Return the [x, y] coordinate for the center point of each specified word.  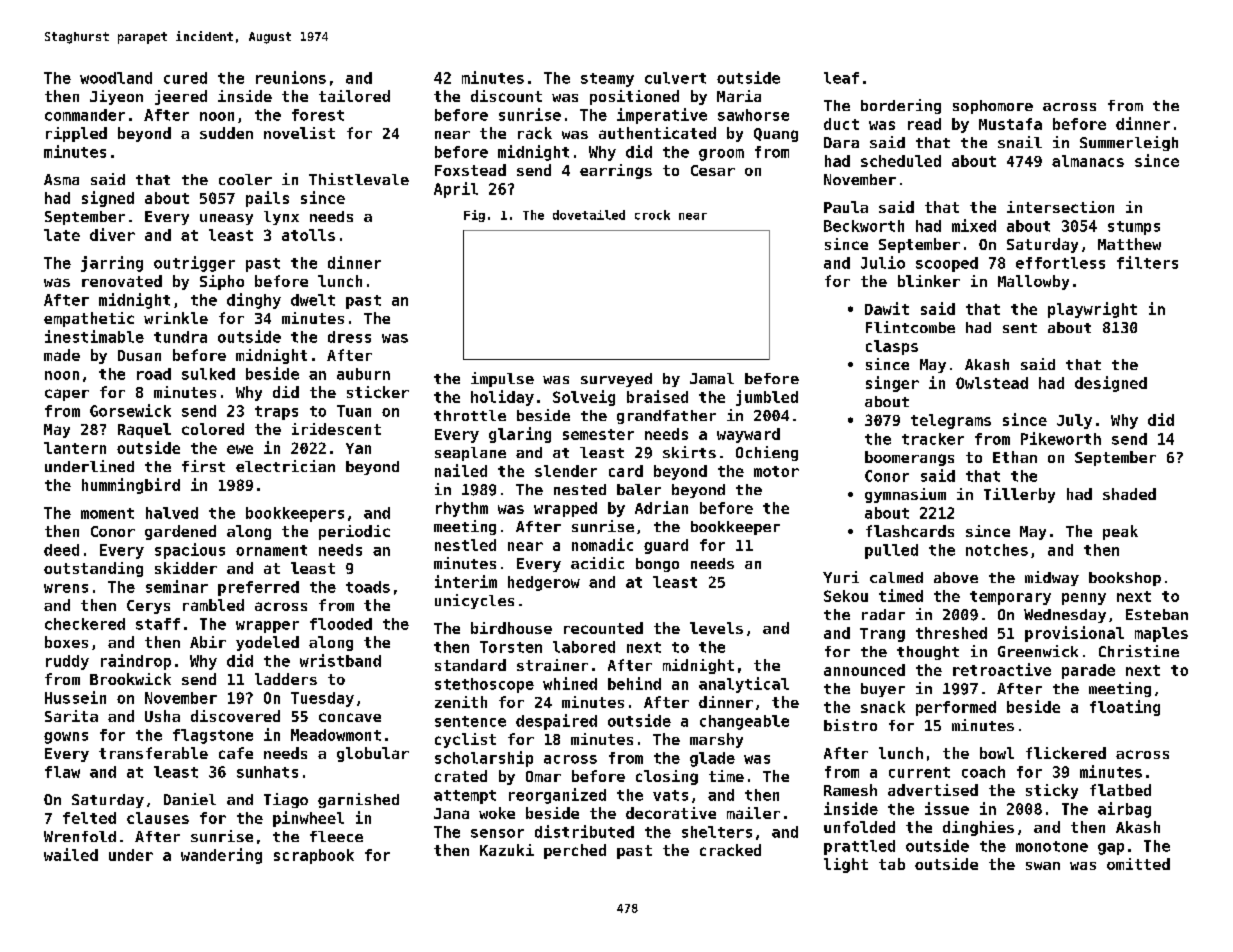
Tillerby [1019, 495]
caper [67, 395]
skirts [689, 452]
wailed [71, 854]
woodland [116, 78]
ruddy [67, 662]
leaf [841, 78]
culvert [675, 78]
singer [892, 384]
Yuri [841, 577]
